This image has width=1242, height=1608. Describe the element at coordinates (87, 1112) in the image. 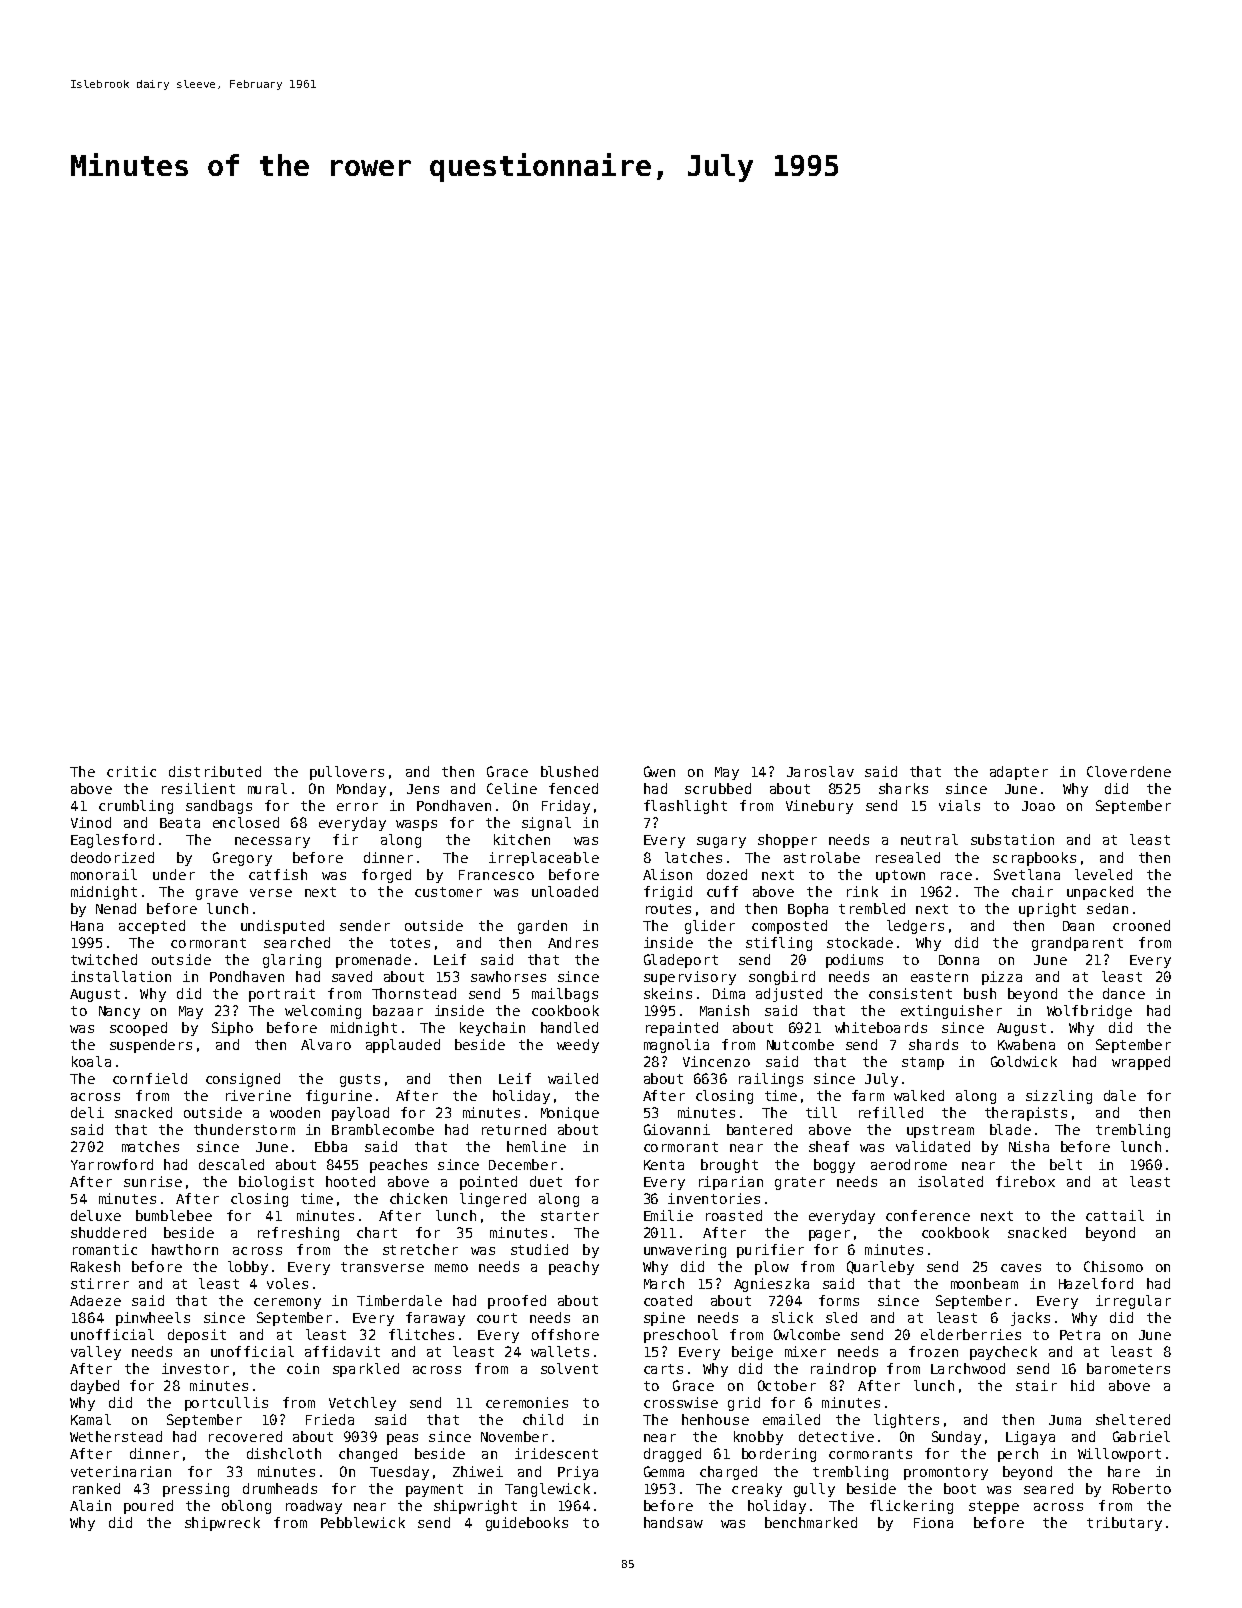

I see `deli` at that location.
